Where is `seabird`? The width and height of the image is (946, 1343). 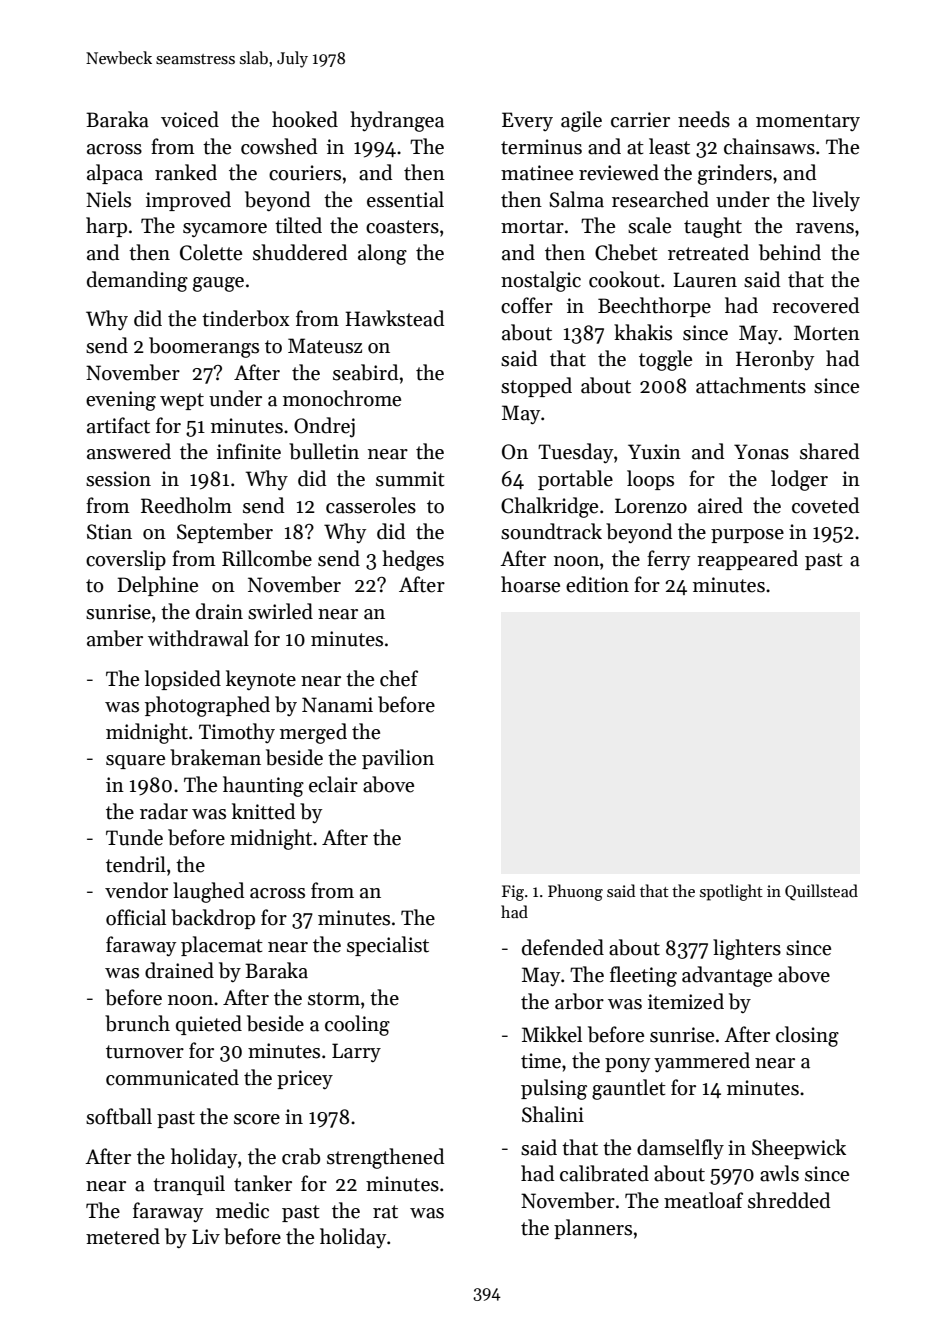
seabird is located at coordinates (365, 372).
